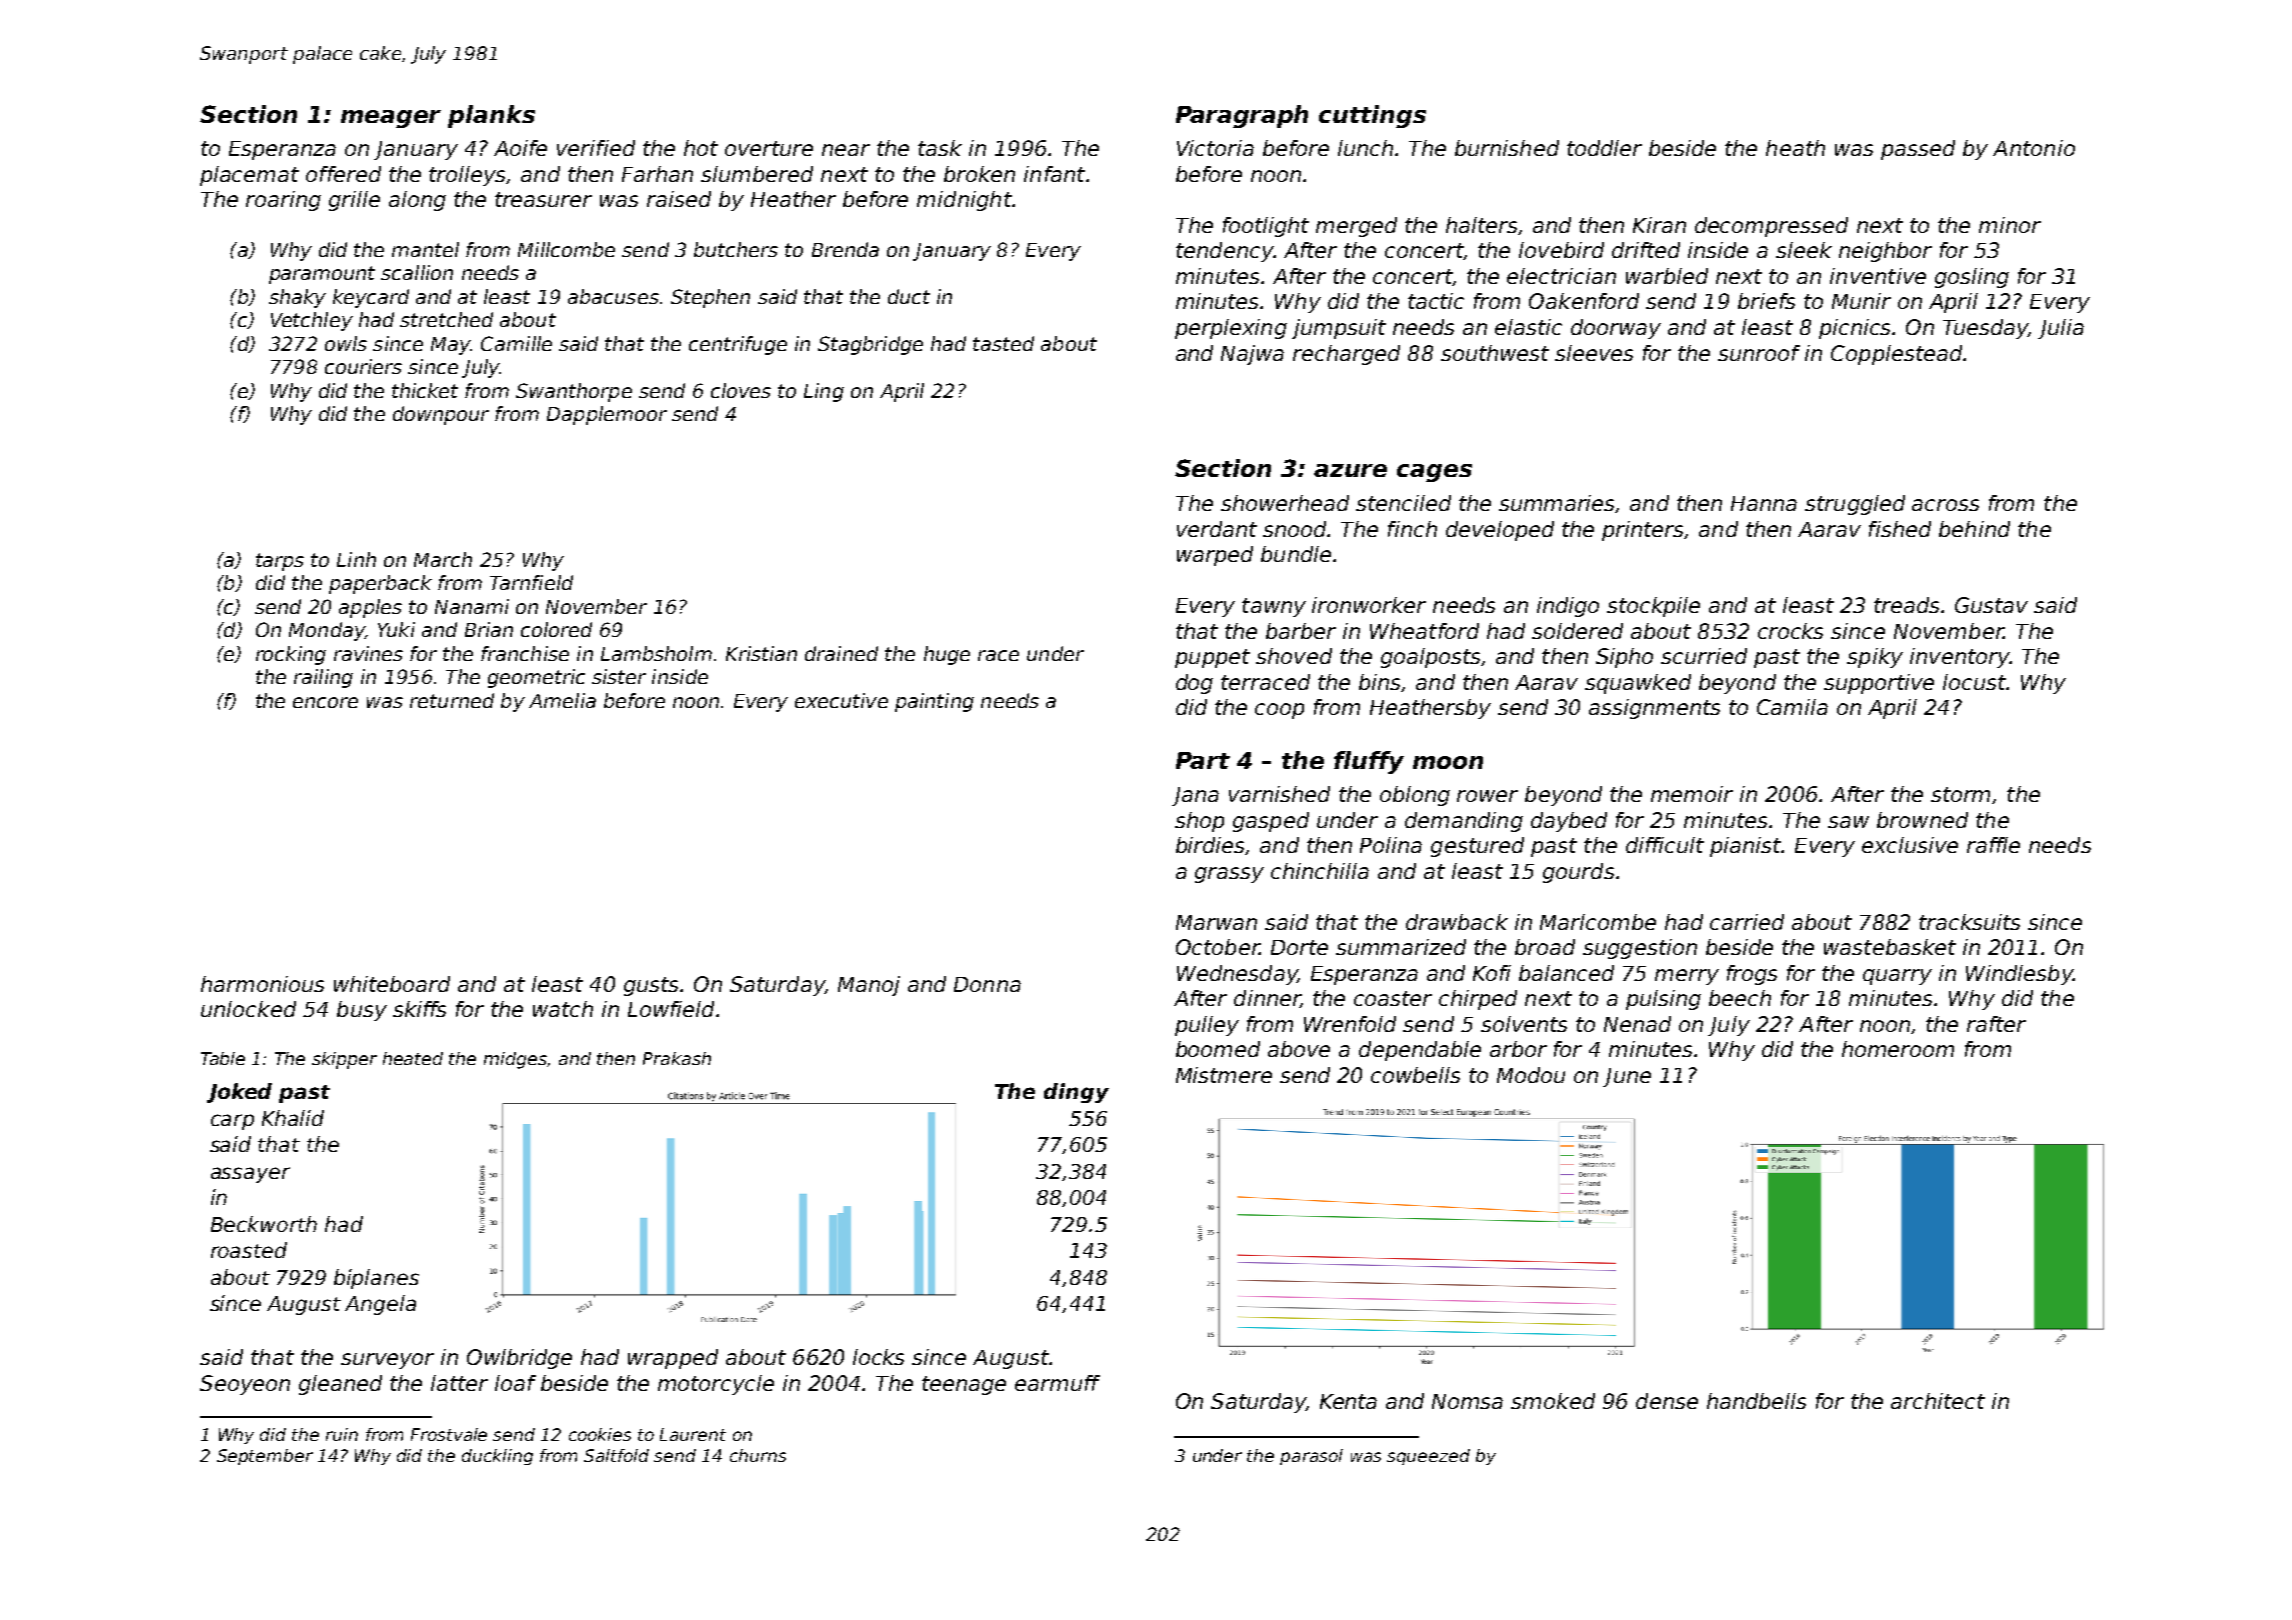 This document has width=2292, height=1620. What do you see at coordinates (1215, 556) in the document?
I see `warped` at bounding box center [1215, 556].
